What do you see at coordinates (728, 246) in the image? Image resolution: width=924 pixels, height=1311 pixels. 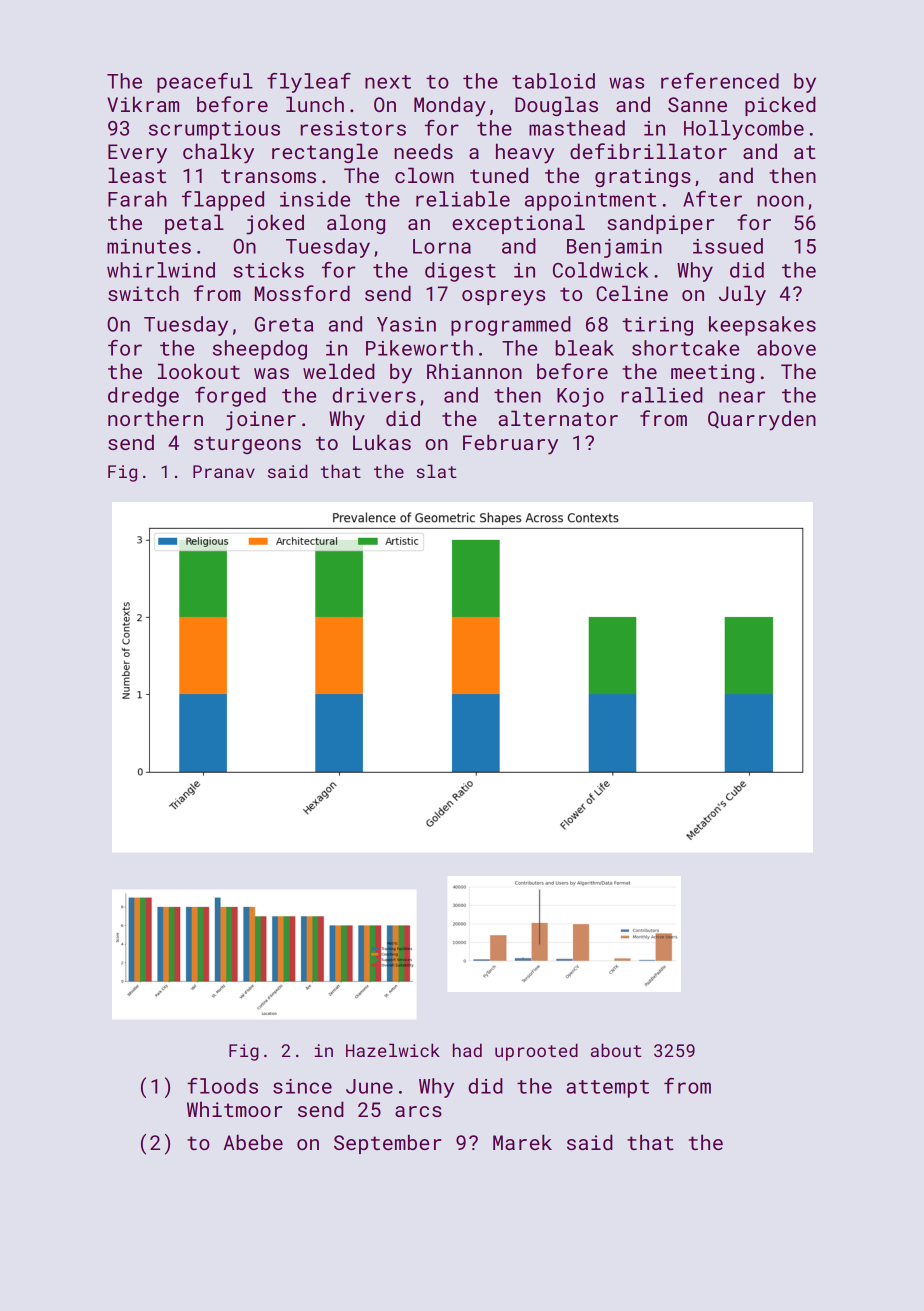 I see `issued` at bounding box center [728, 246].
